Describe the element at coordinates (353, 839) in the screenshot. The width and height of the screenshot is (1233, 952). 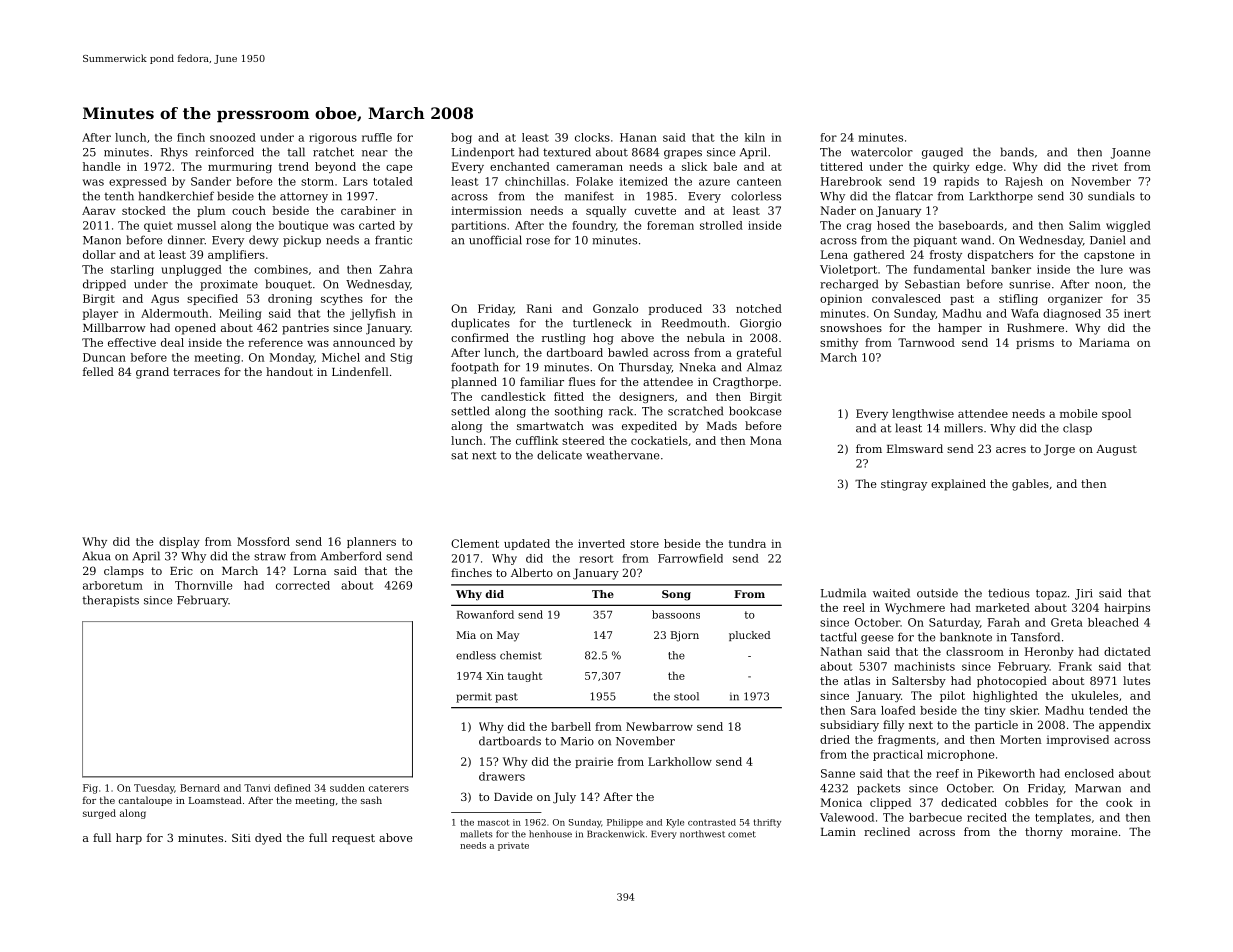
I see `request` at that location.
